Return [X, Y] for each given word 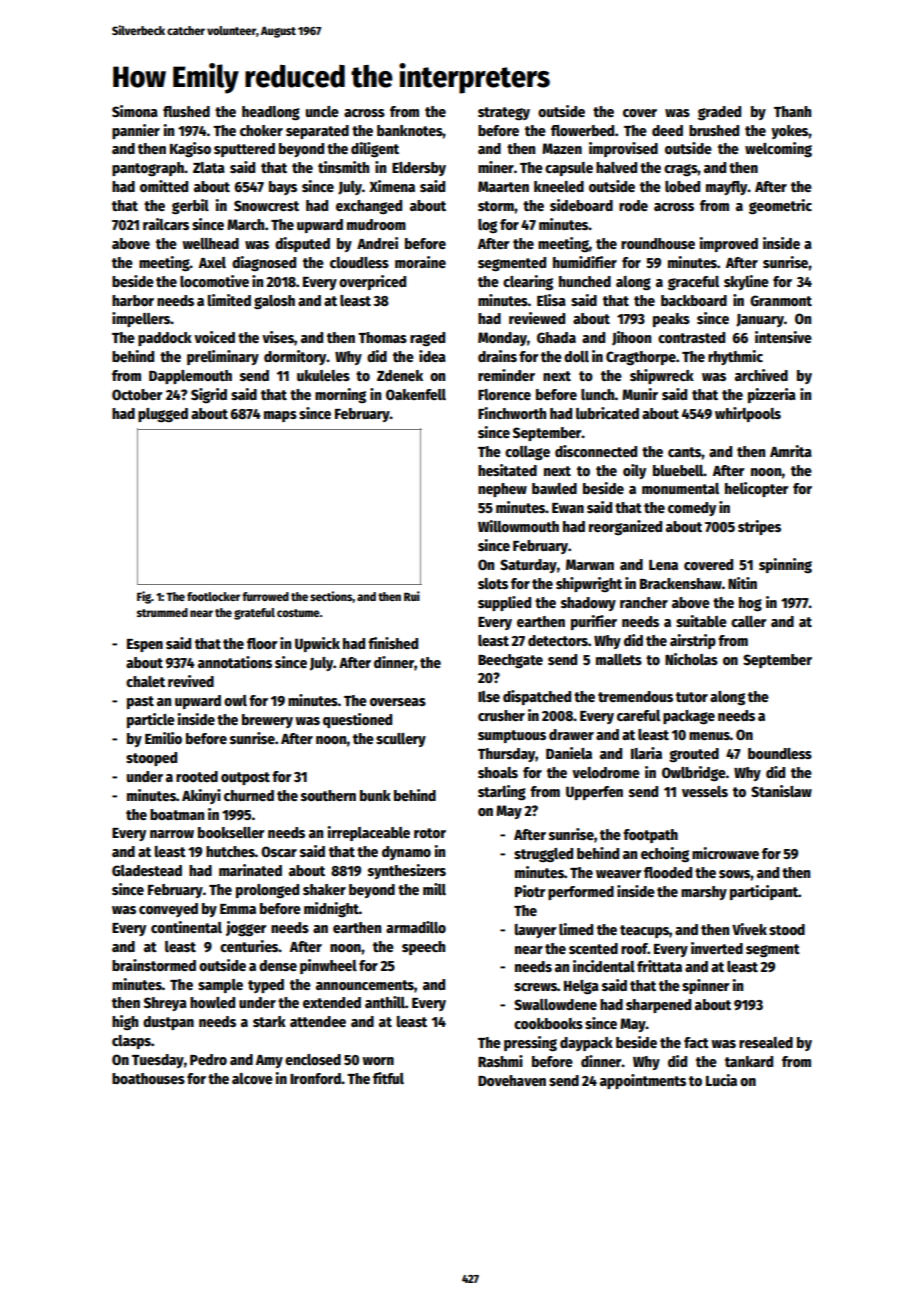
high [125, 1022]
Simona [135, 111]
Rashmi [500, 1061]
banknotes [410, 130]
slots [493, 583]
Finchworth [512, 413]
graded [719, 113]
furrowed [265, 596]
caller [749, 621]
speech [423, 948]
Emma [238, 909]
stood [787, 929]
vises [278, 337]
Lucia [721, 1080]
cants [685, 452]
